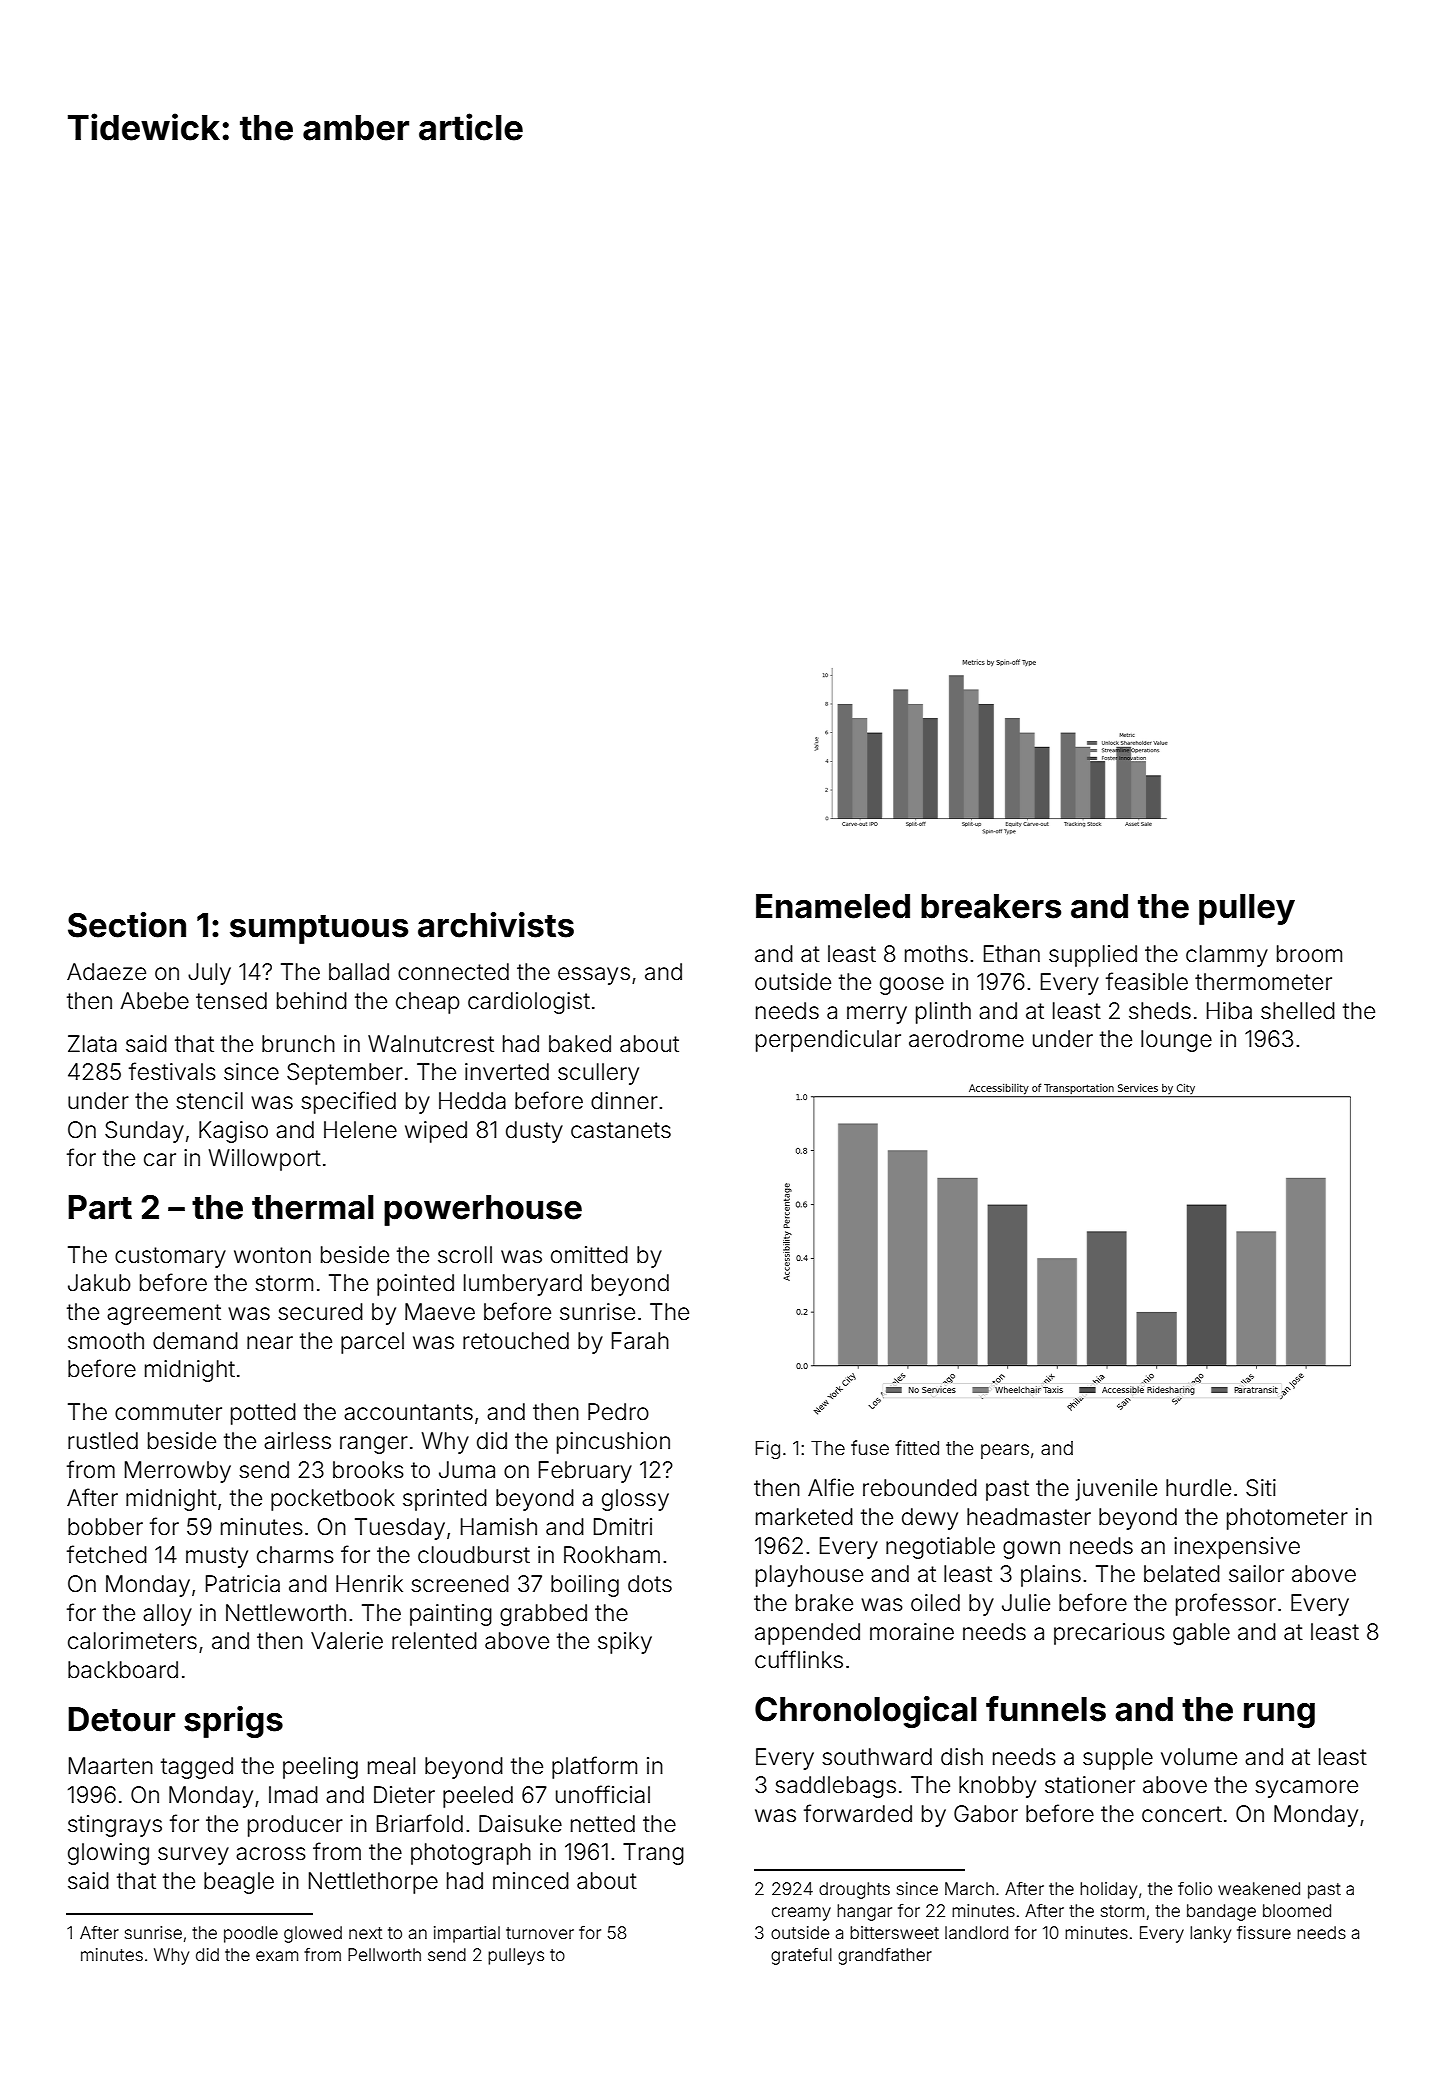 The height and width of the screenshot is (2100, 1450). Describe the element at coordinates (613, 1443) in the screenshot. I see `pincushion` at that location.
